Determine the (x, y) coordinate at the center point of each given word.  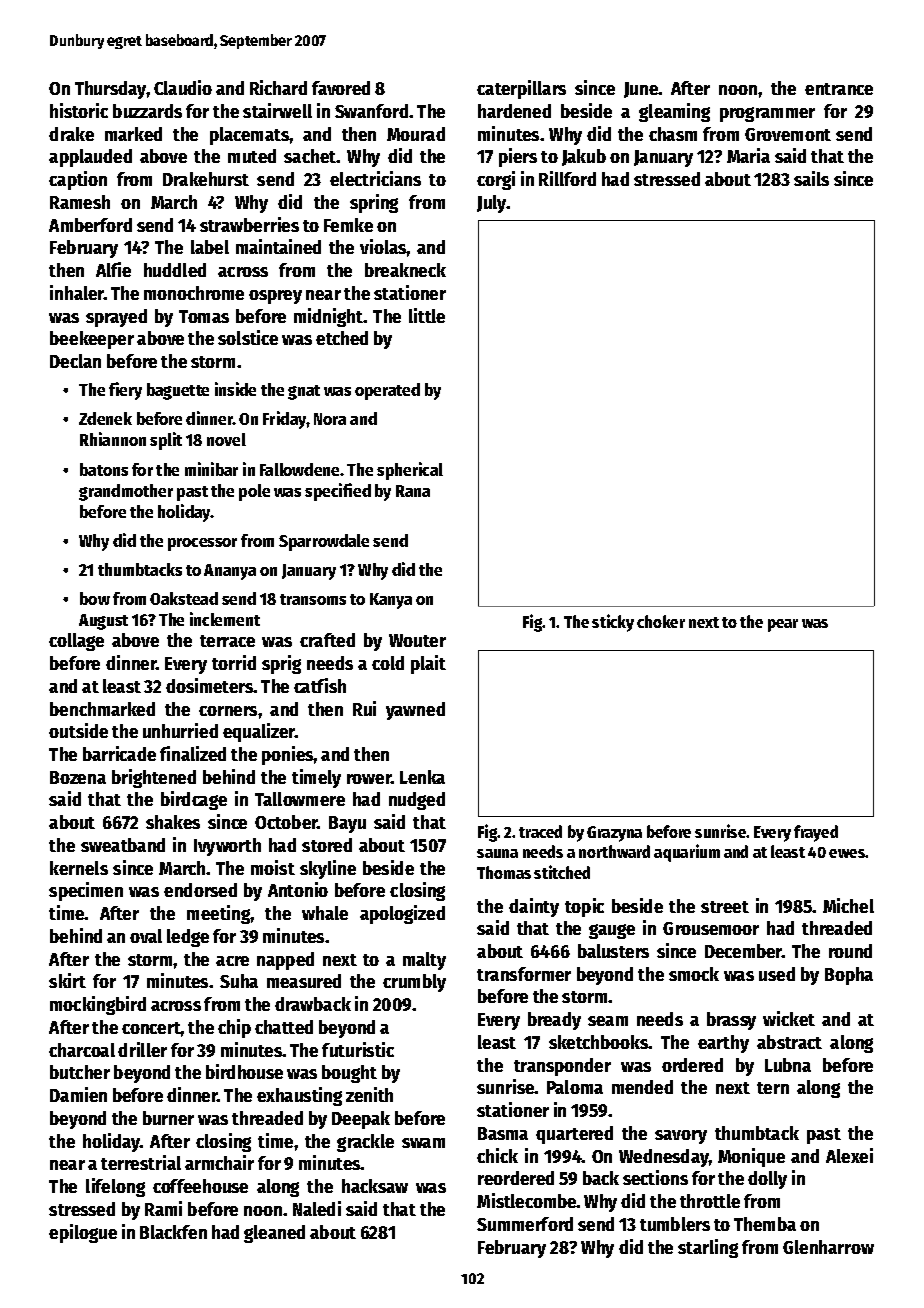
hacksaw (375, 1186)
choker (661, 621)
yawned (415, 711)
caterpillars (521, 89)
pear (783, 625)
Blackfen (173, 1232)
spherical (410, 471)
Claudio (183, 87)
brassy (731, 1021)
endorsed (200, 890)
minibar (211, 469)
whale (325, 913)
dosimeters (210, 685)
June (641, 90)
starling (708, 1248)
